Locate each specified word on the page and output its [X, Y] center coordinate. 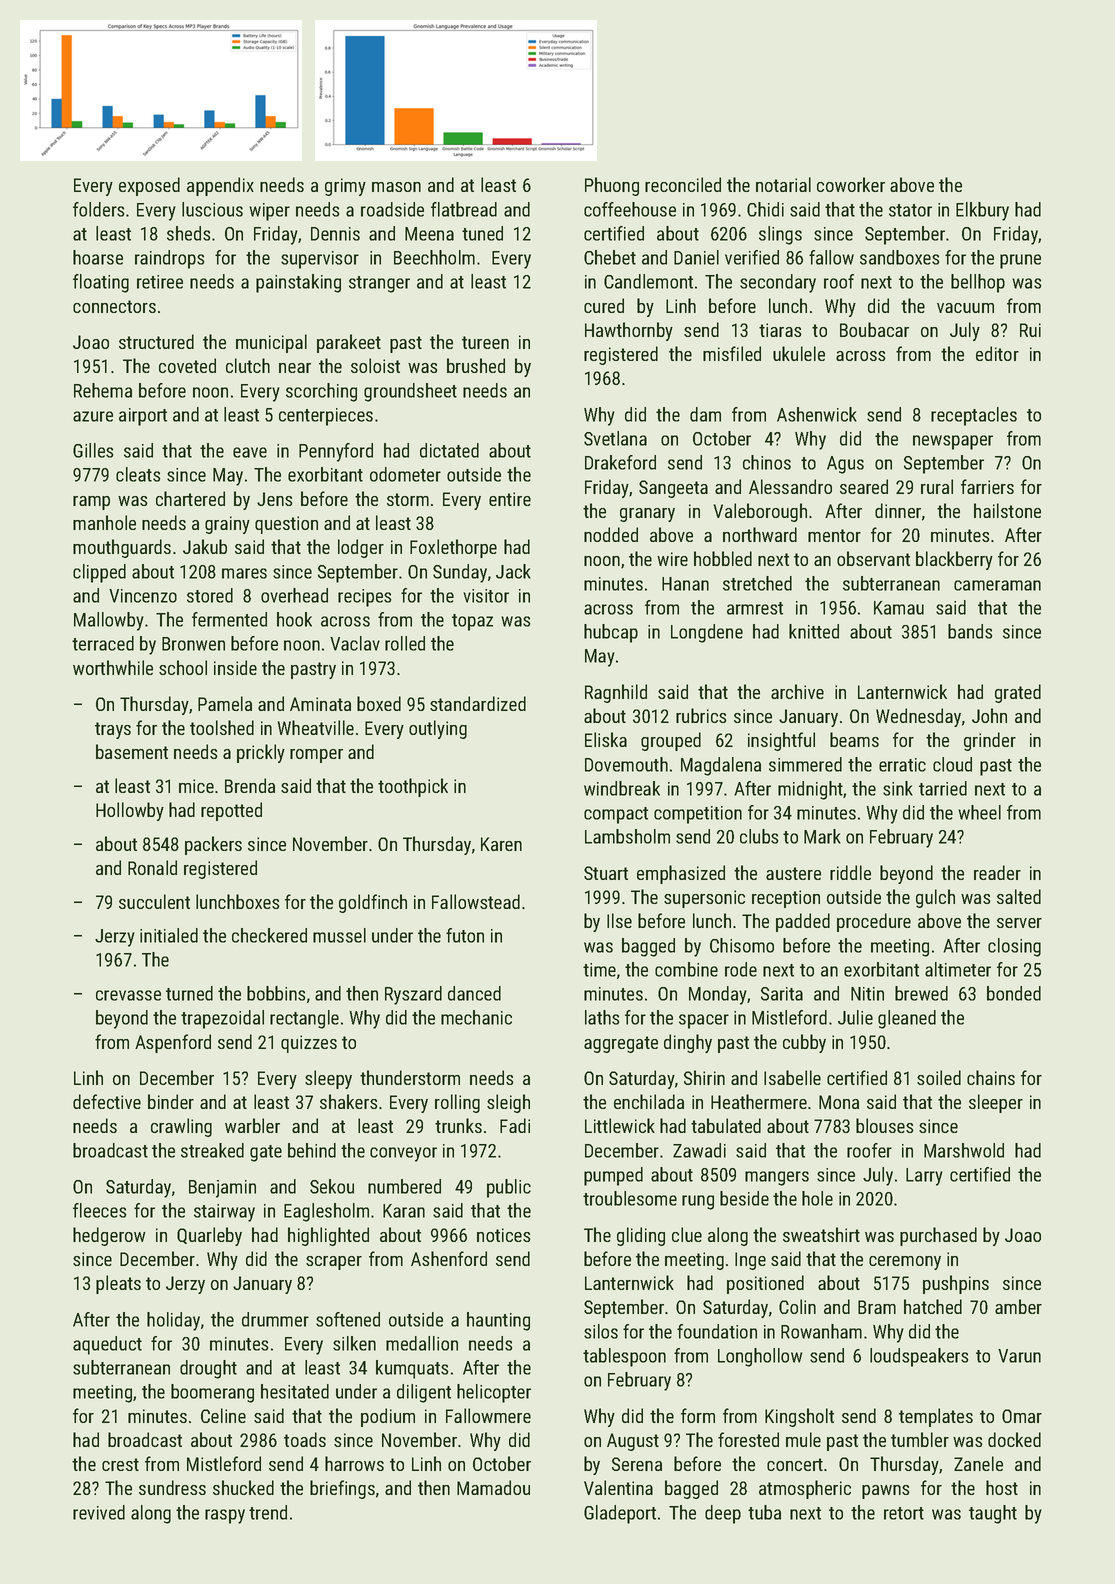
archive [797, 691]
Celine [223, 1415]
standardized [478, 703]
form [698, 1415]
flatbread [464, 209]
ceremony [905, 1263]
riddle [850, 872]
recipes [364, 598]
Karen [501, 844]
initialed [169, 935]
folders [98, 209]
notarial [783, 184]
